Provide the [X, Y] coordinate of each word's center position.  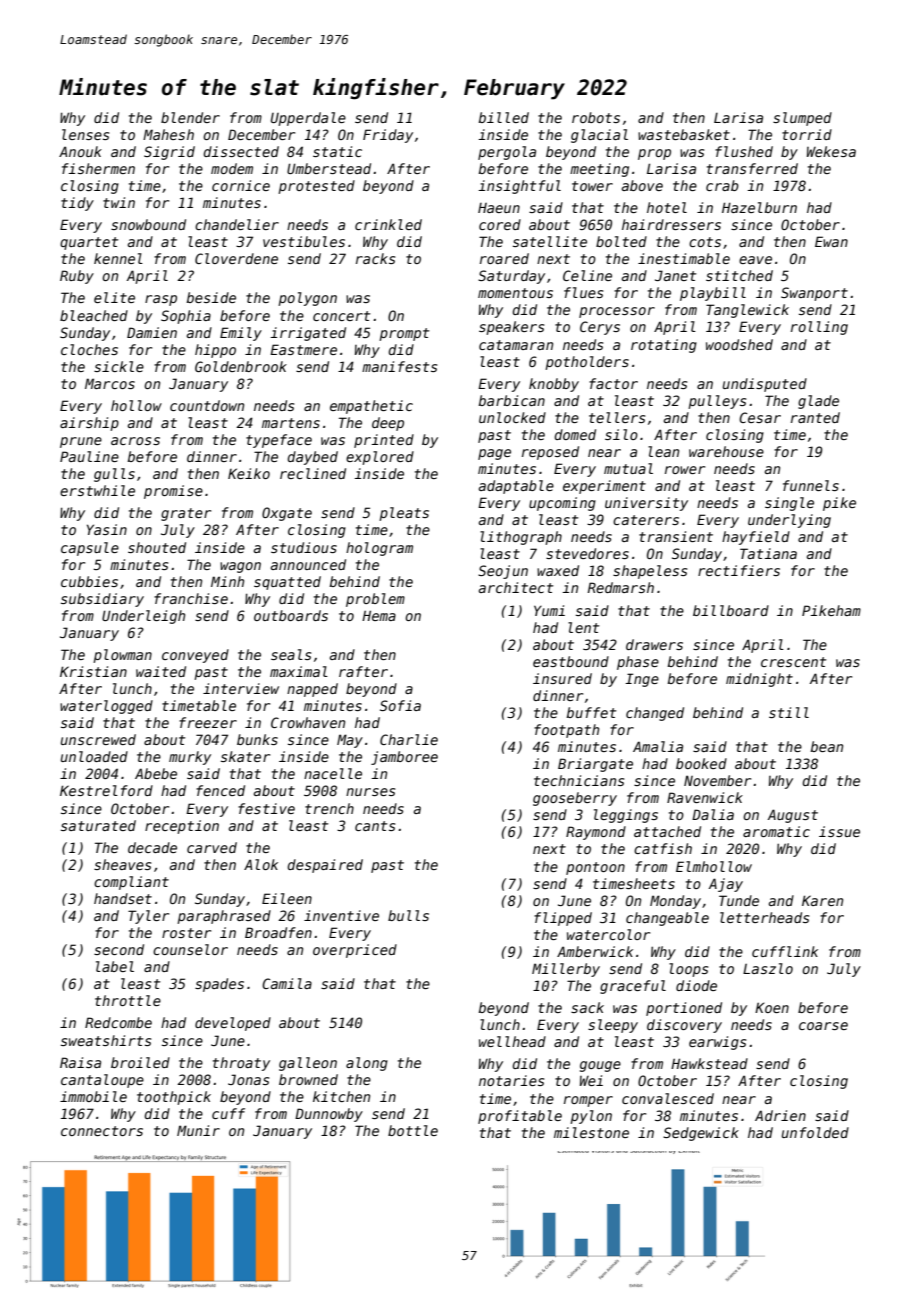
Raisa [80, 1062]
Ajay [726, 885]
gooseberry [575, 799]
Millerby [566, 970]
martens [291, 423]
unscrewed [98, 739]
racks [375, 258]
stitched [739, 275]
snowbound [148, 224]
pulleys [717, 402]
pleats [404, 514]
